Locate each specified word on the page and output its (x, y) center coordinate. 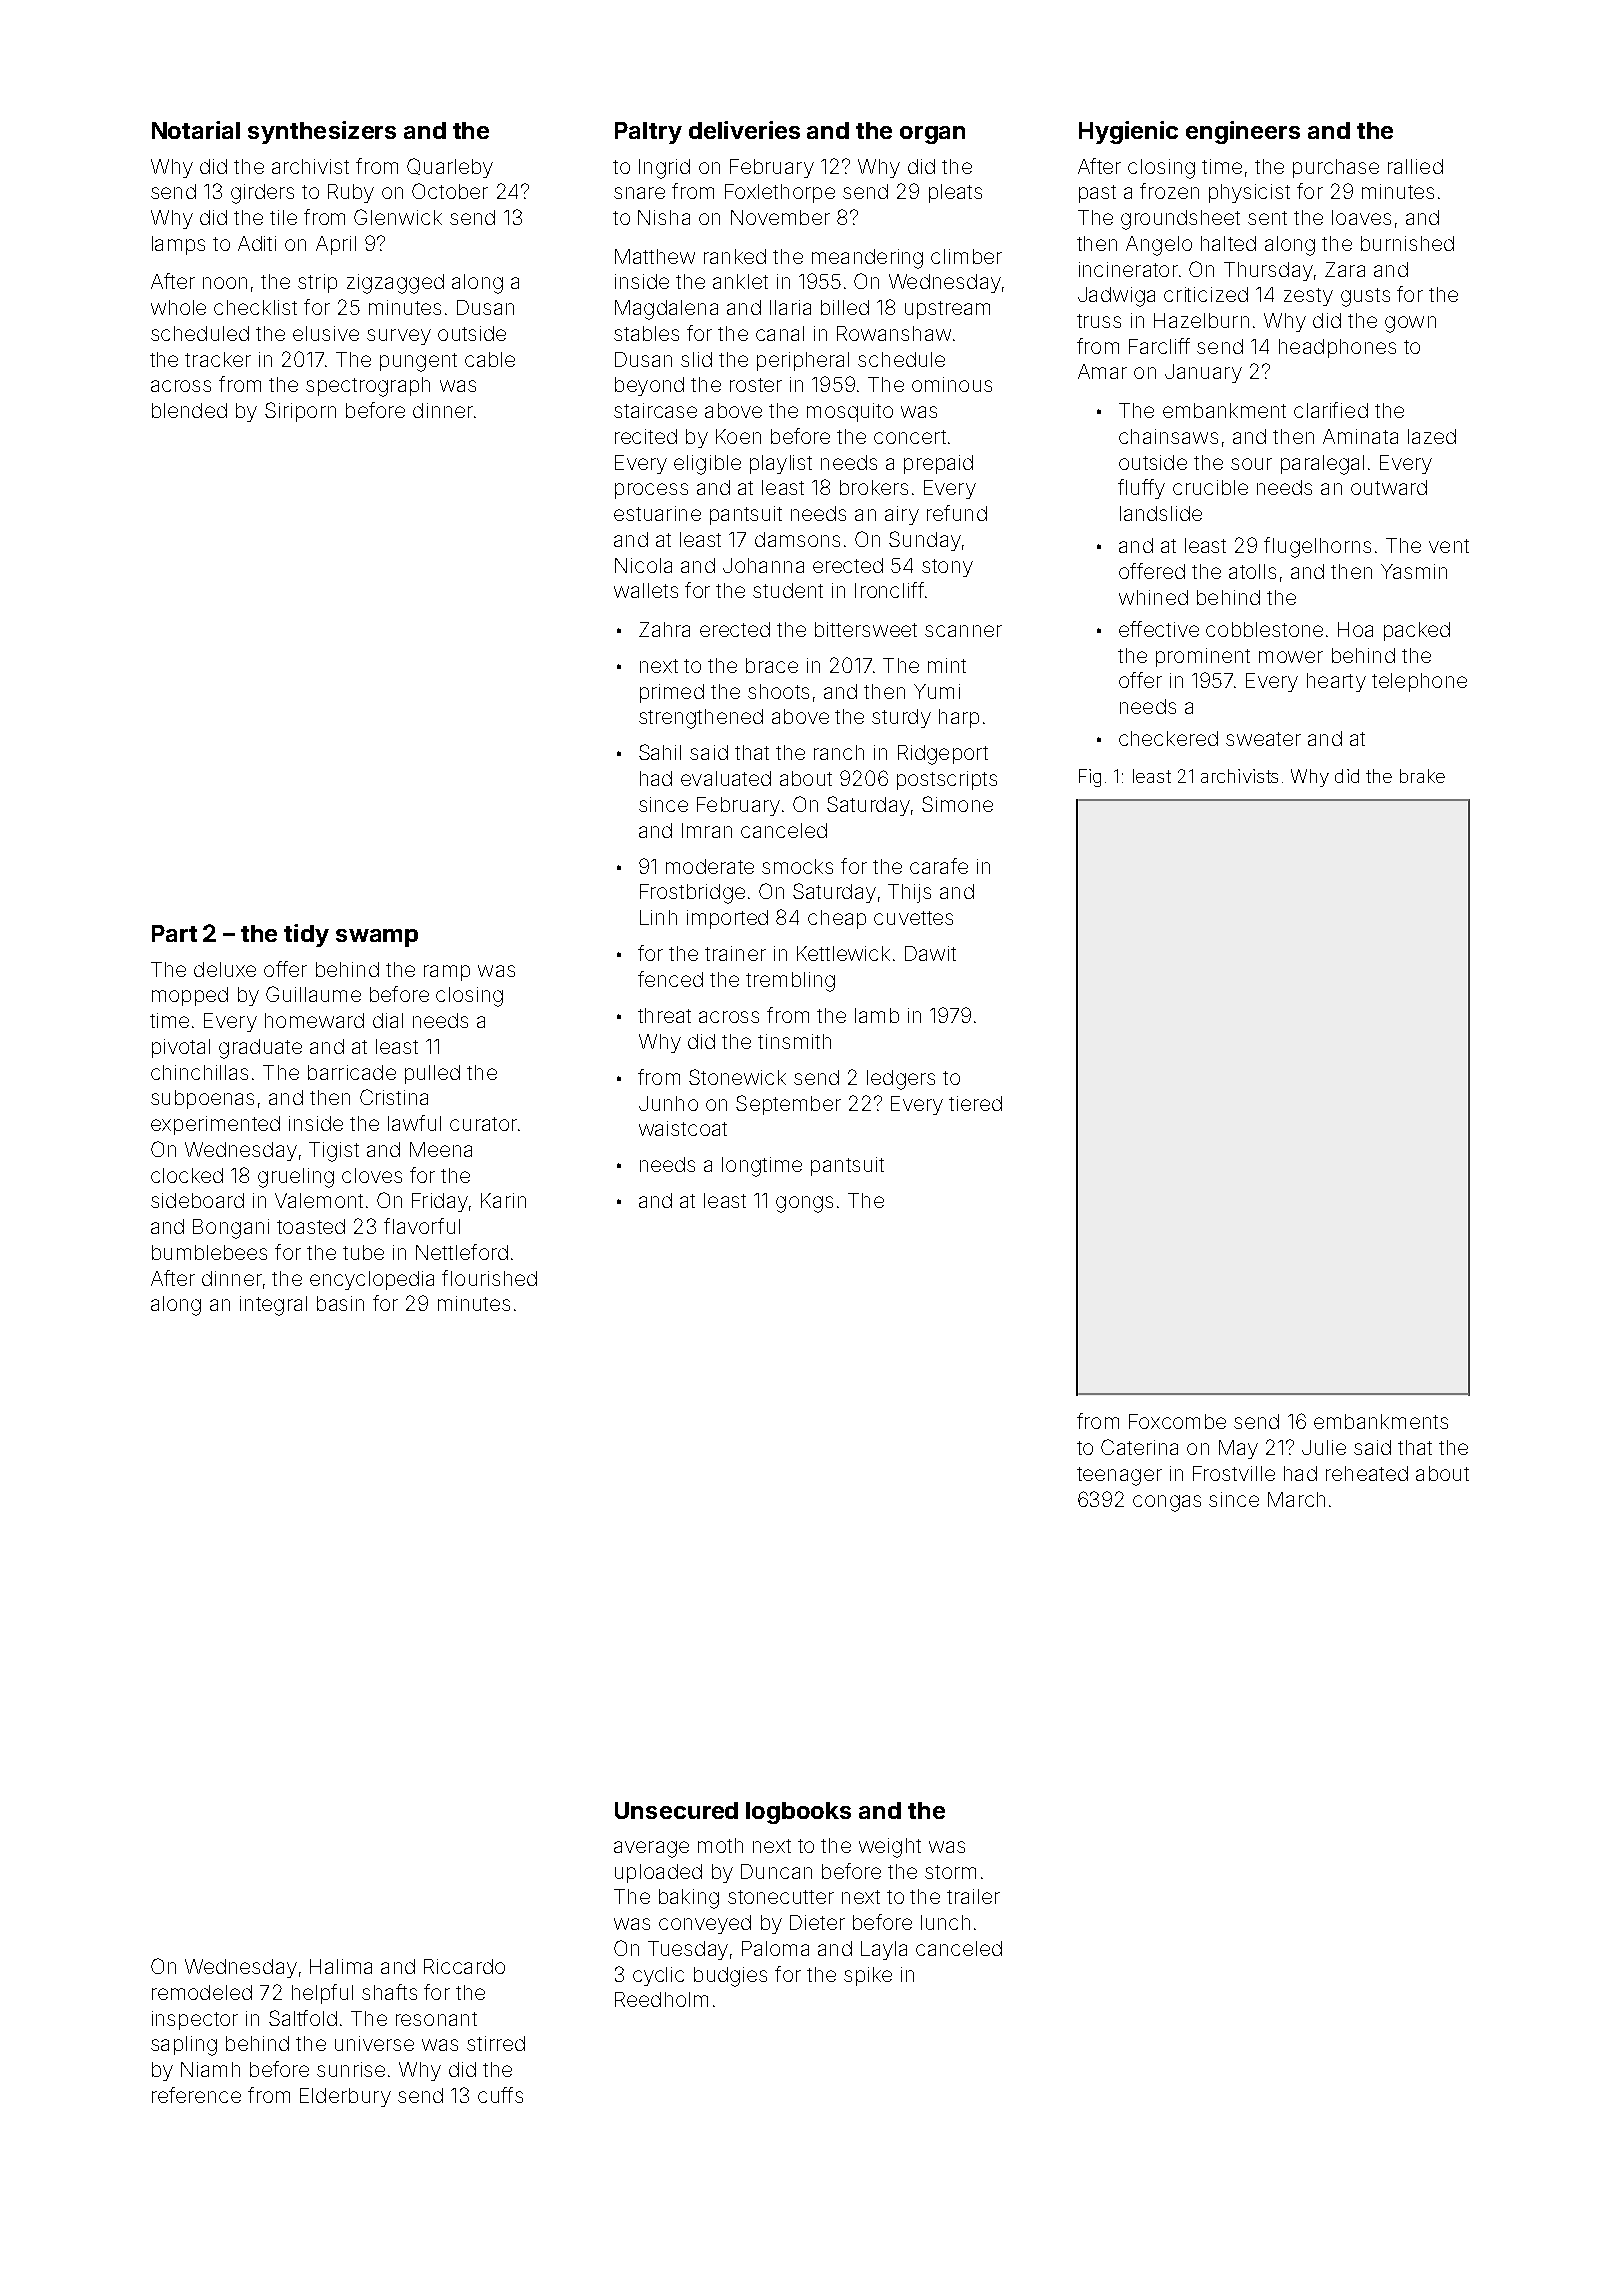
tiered (975, 1103)
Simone (957, 804)
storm (950, 1872)
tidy (306, 935)
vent (1449, 546)
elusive (326, 333)
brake (1422, 776)
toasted (311, 1226)
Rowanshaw (894, 333)
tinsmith (794, 1041)
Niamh (210, 2069)
